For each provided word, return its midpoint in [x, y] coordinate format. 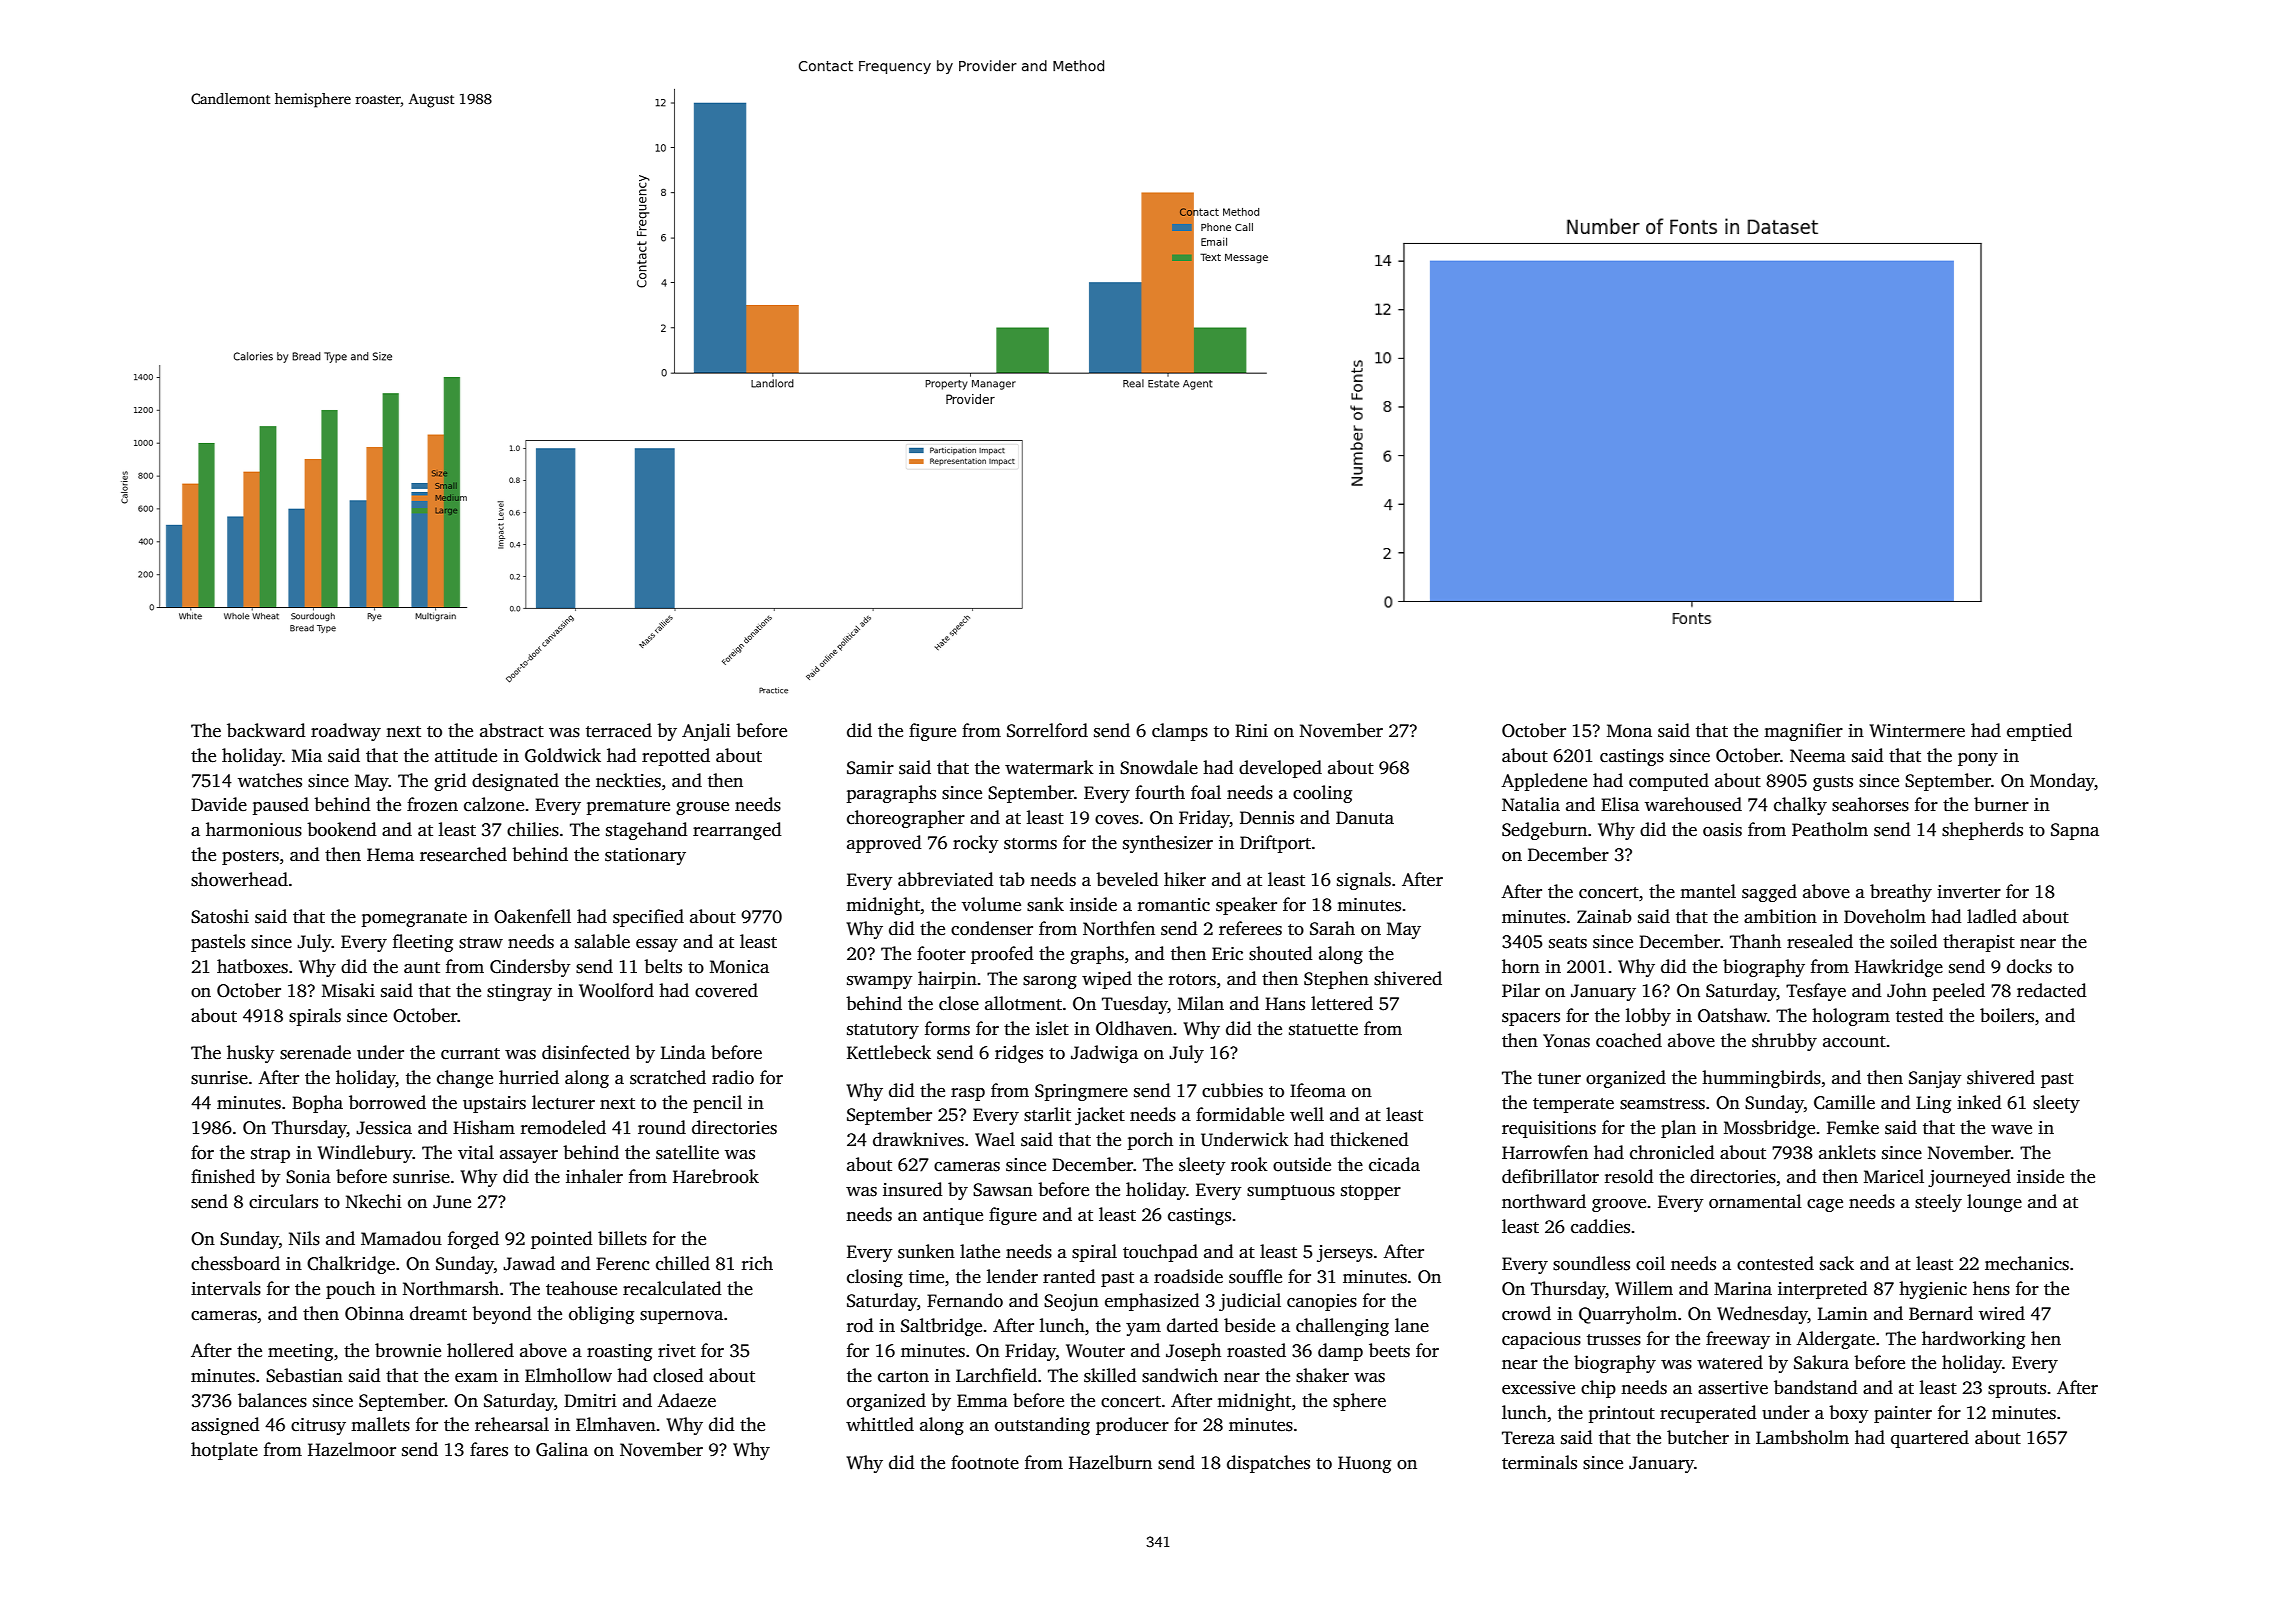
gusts [1833, 783]
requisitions [1549, 1129]
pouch [350, 1290]
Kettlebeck [889, 1052]
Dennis [1267, 818]
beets [1389, 1350]
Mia [307, 755]
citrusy [318, 1426]
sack [1837, 1263]
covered [726, 990]
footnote [985, 1462]
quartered [1930, 1439]
